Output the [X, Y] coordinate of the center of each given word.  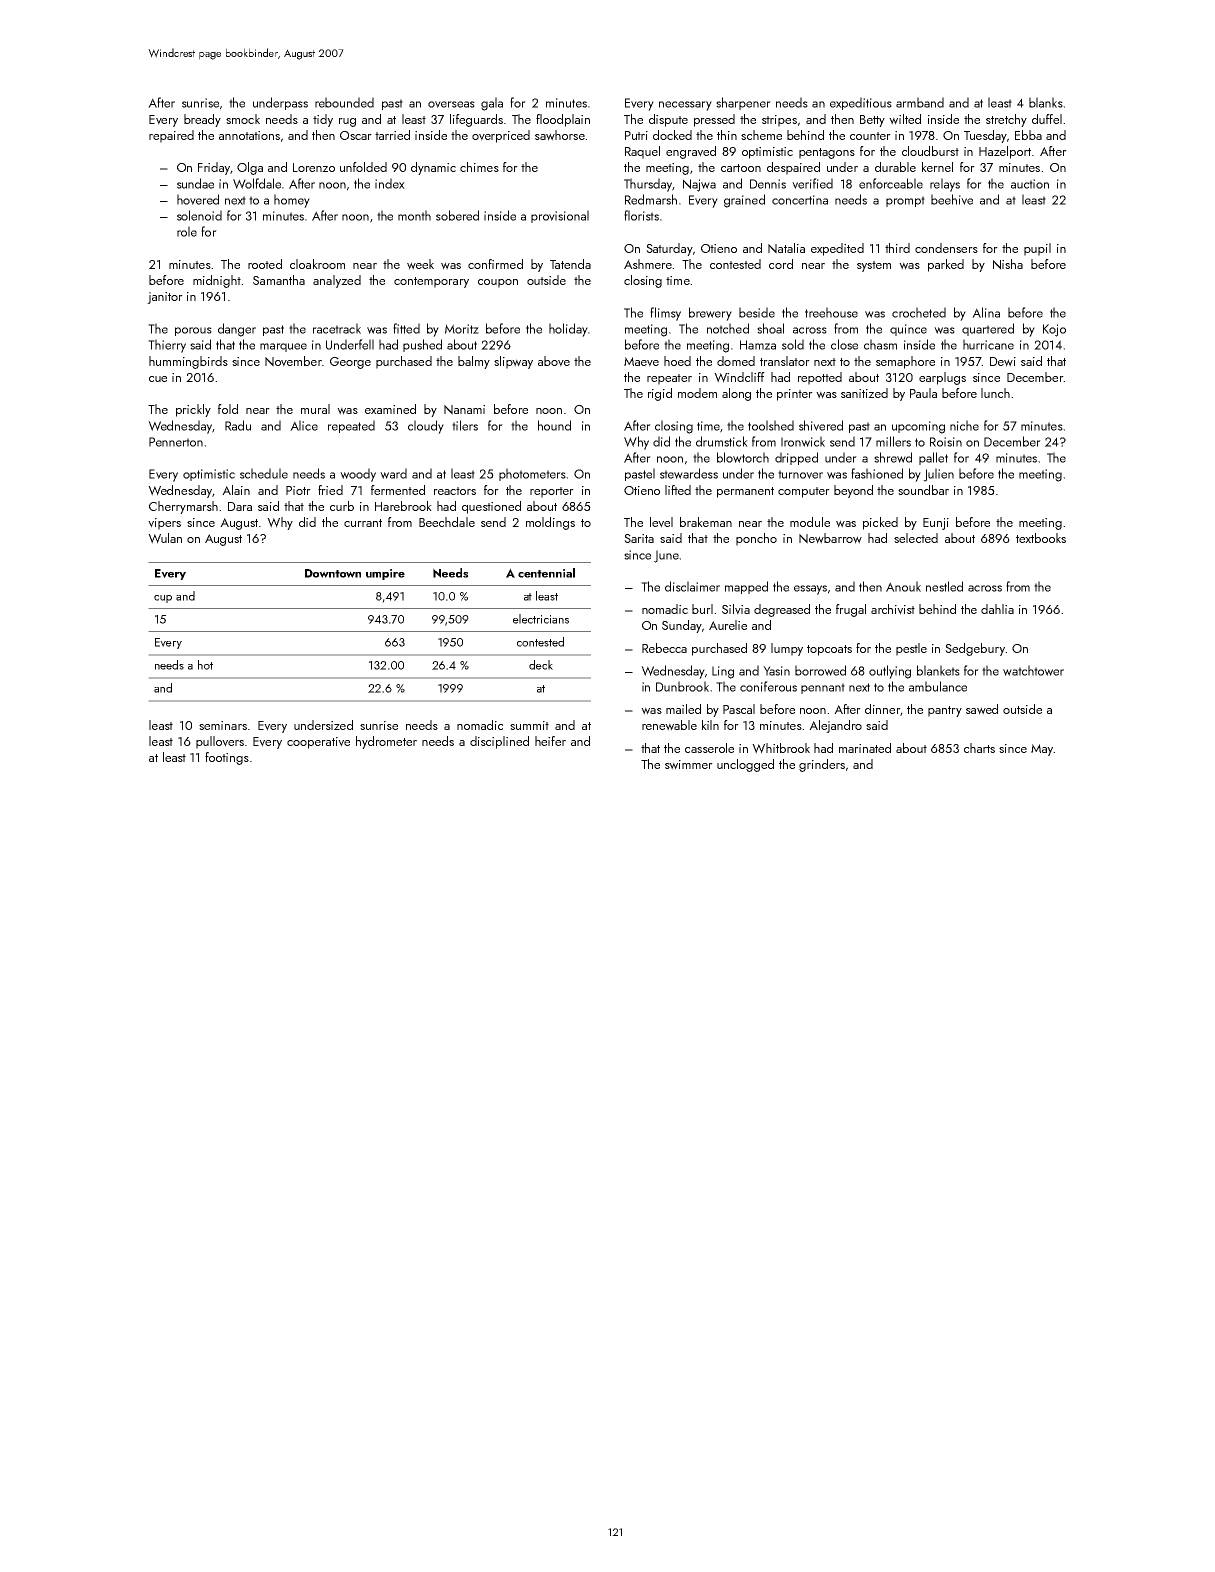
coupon [498, 283]
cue [158, 379]
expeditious [861, 103]
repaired [171, 136]
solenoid [199, 215]
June [666, 556]
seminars [223, 725]
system [874, 266]
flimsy [665, 314]
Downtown [333, 573]
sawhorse [560, 135]
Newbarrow [830, 538]
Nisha [1008, 264]
